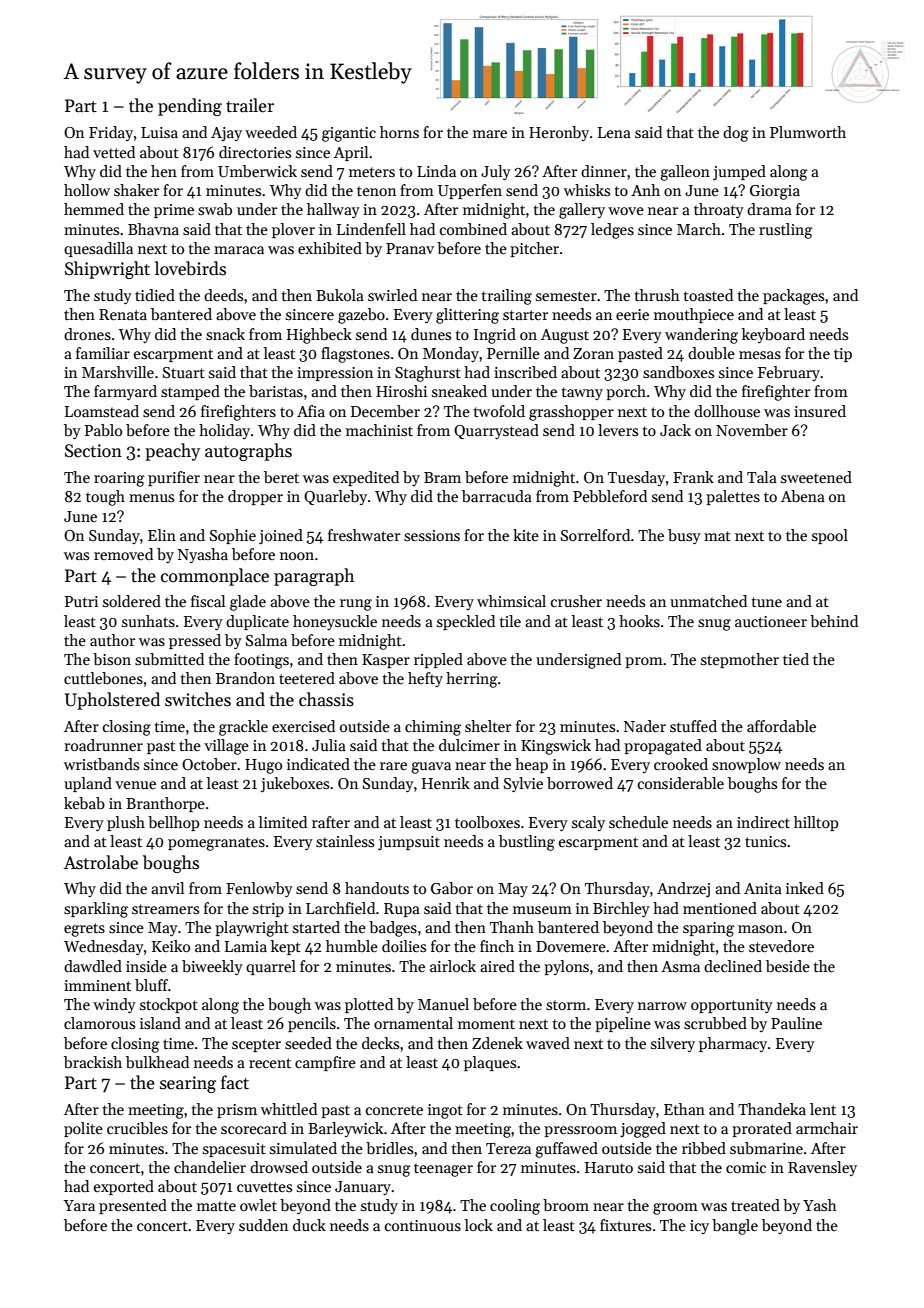 The image size is (924, 1308). What do you see at coordinates (79, 1205) in the screenshot?
I see `Yara` at bounding box center [79, 1205].
